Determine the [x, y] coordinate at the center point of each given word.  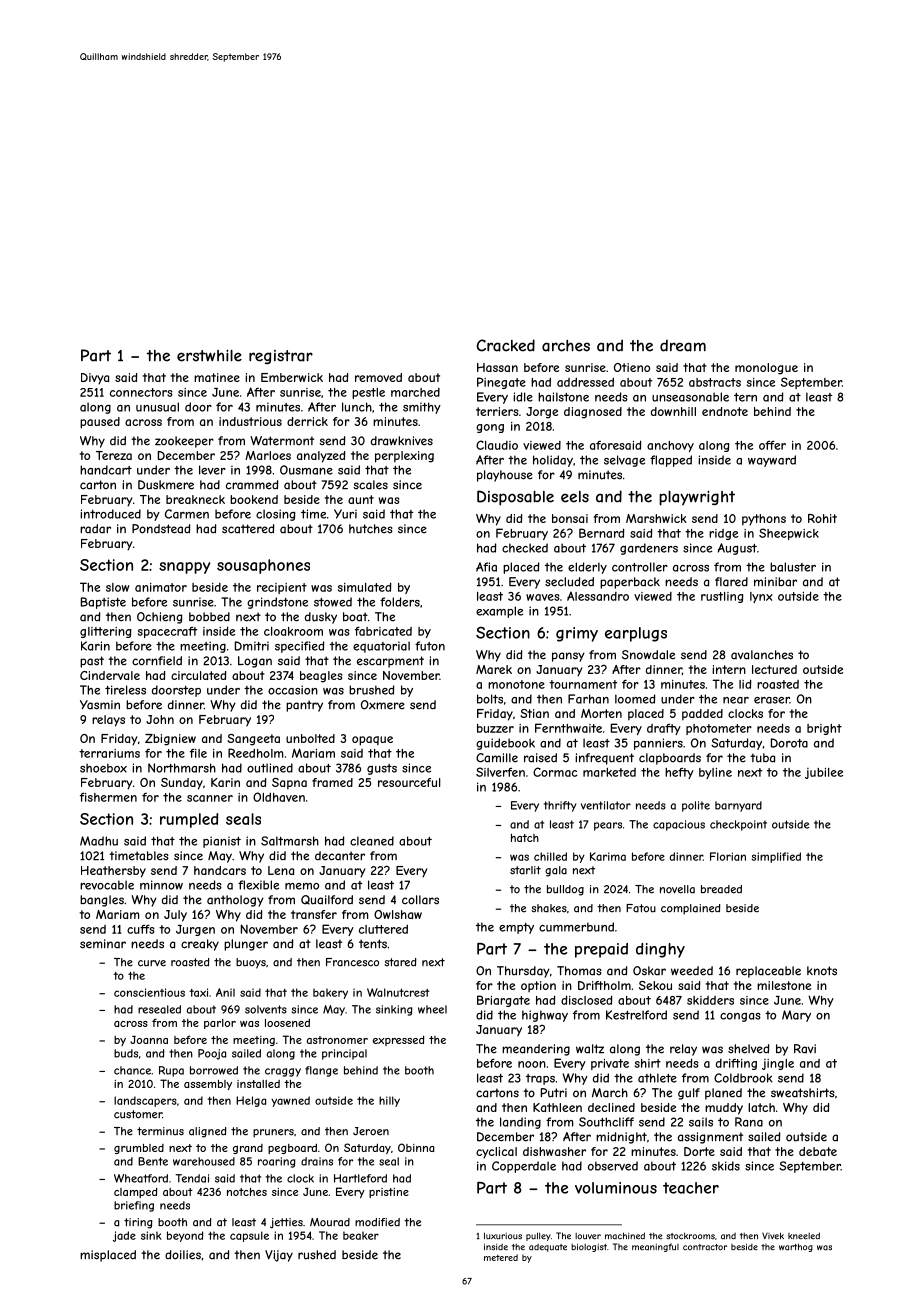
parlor [220, 1024]
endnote [725, 411]
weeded [692, 971]
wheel [432, 1009]
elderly [587, 568]
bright [824, 729]
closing [275, 515]
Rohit [822, 518]
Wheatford [141, 1178]
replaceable [768, 972]
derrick [307, 421]
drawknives [402, 441]
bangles [102, 901]
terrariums [109, 753]
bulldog [565, 890]
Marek [494, 669]
